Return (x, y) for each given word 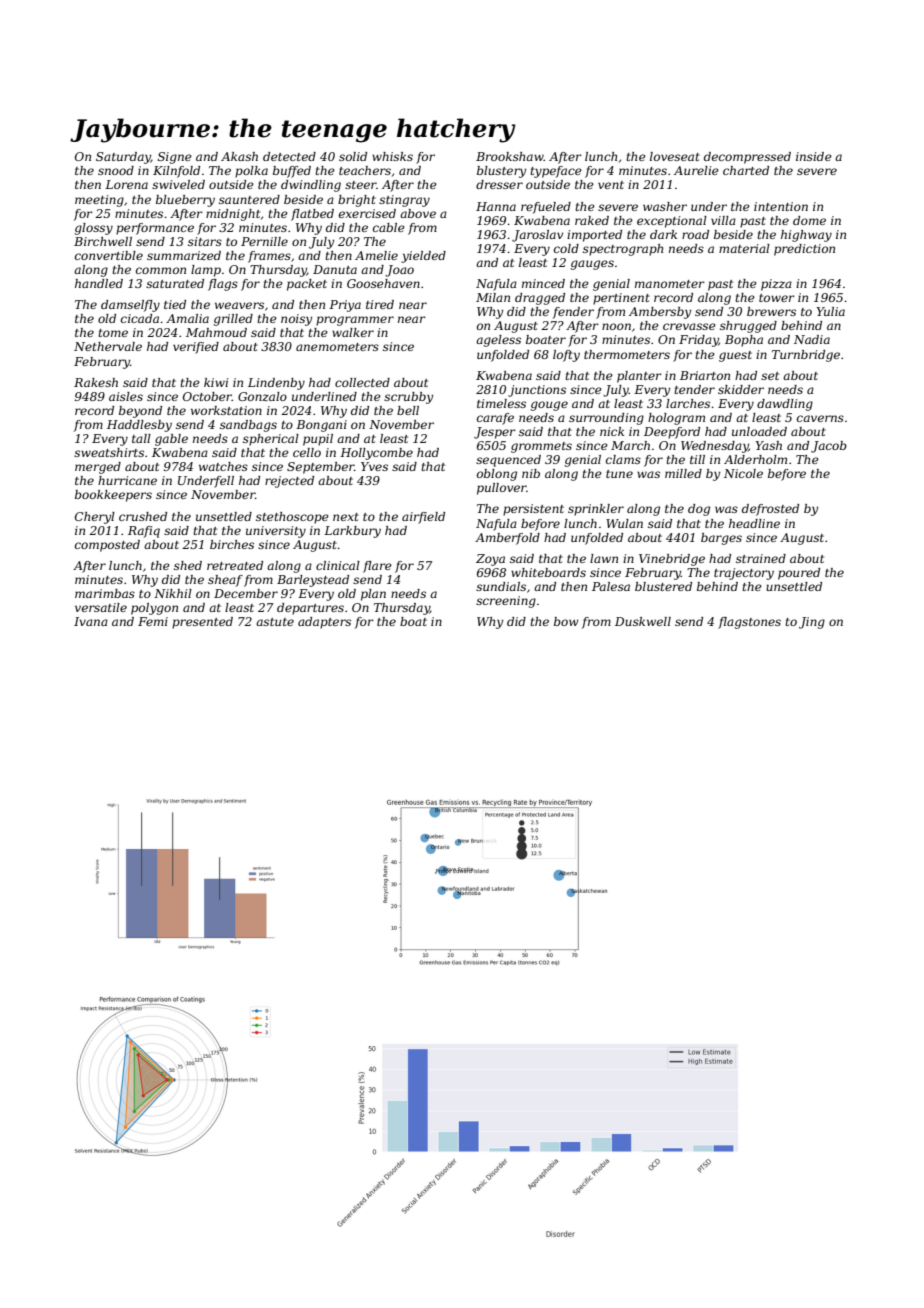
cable (389, 227)
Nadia (812, 339)
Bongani (321, 426)
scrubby (408, 398)
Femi (153, 621)
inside (814, 156)
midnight (233, 215)
